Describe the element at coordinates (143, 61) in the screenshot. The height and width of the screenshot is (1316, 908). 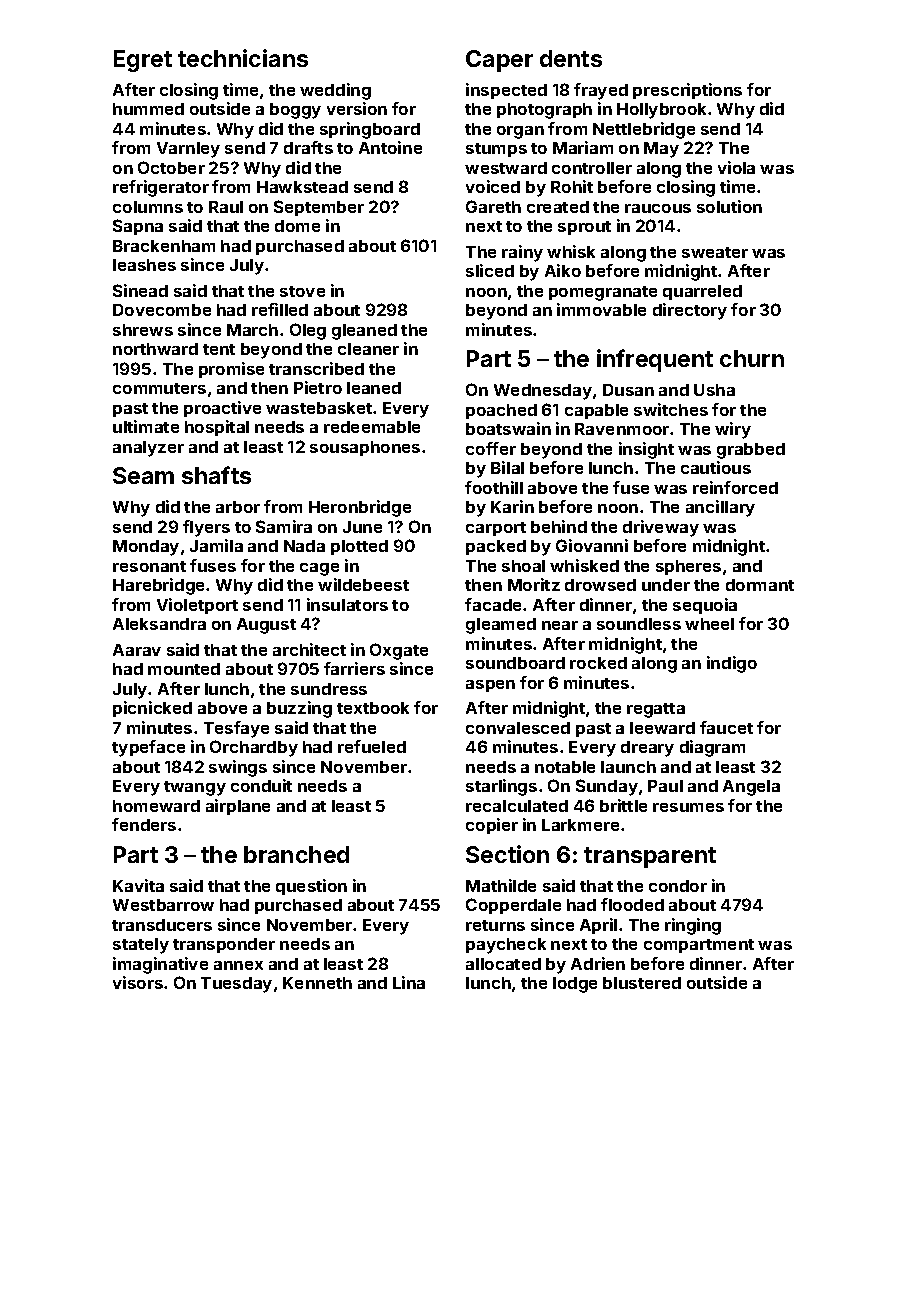
I see `Egret` at that location.
